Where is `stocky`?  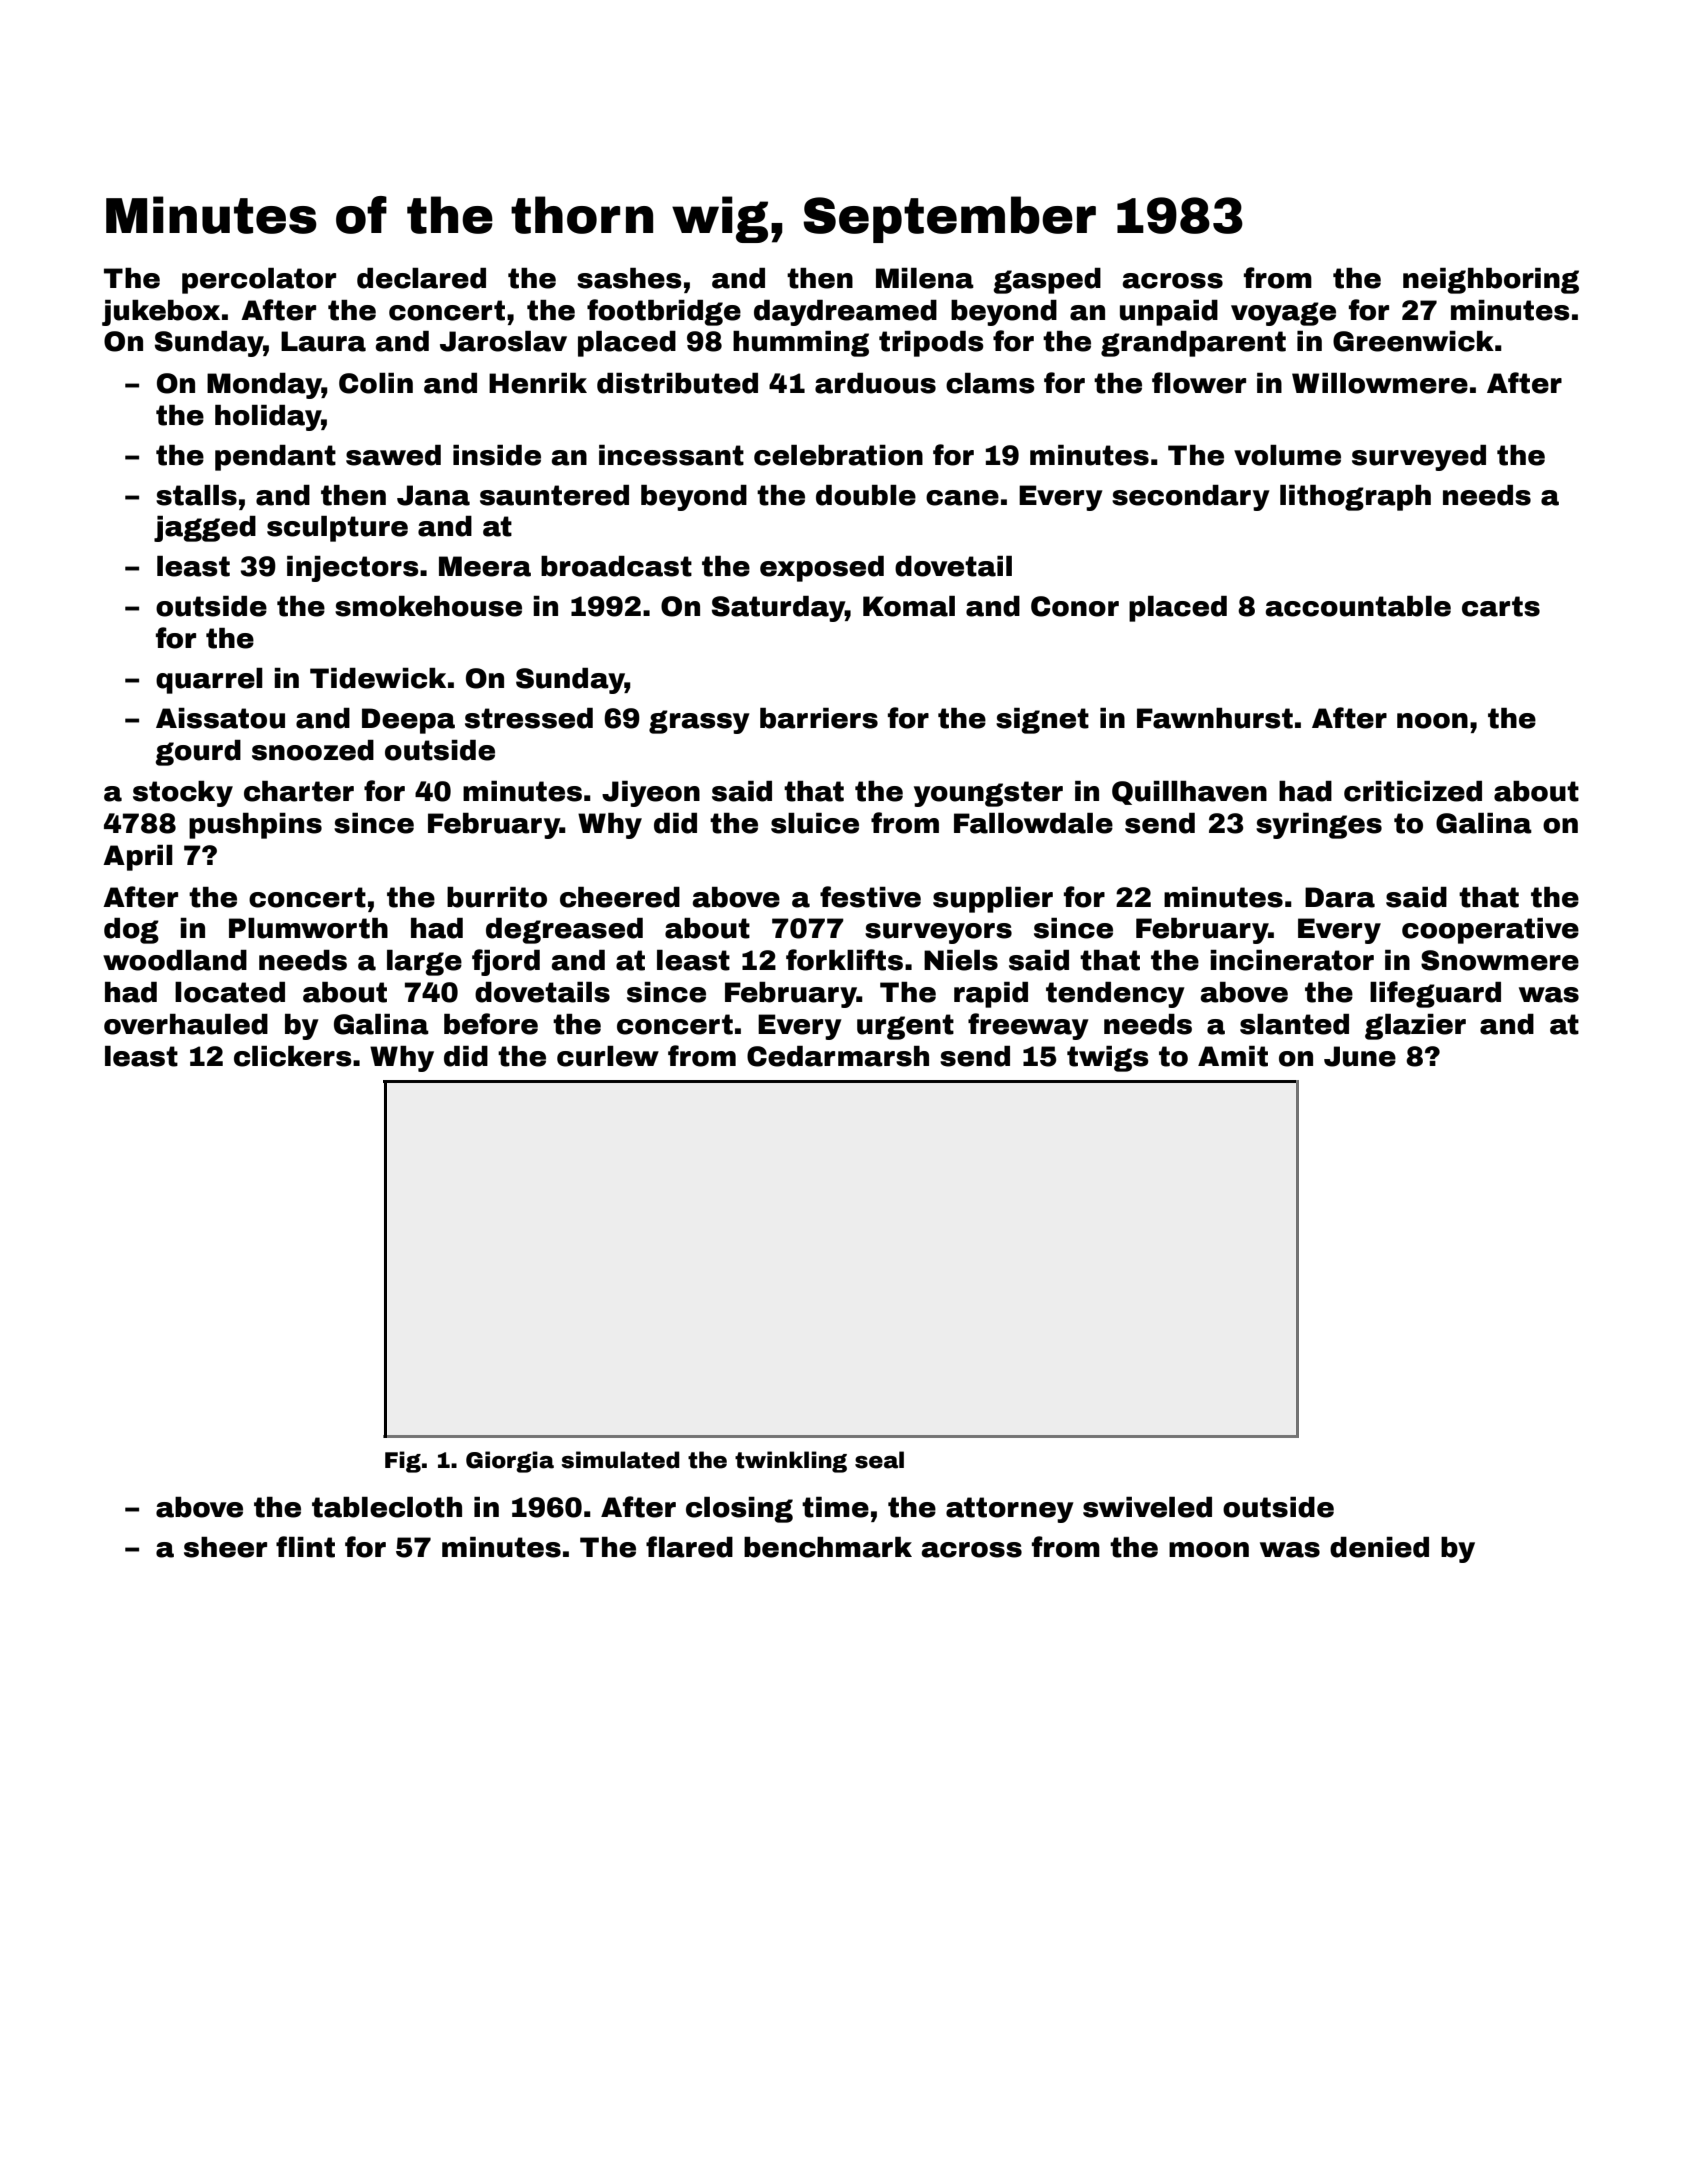
stocky is located at coordinates (183, 794).
